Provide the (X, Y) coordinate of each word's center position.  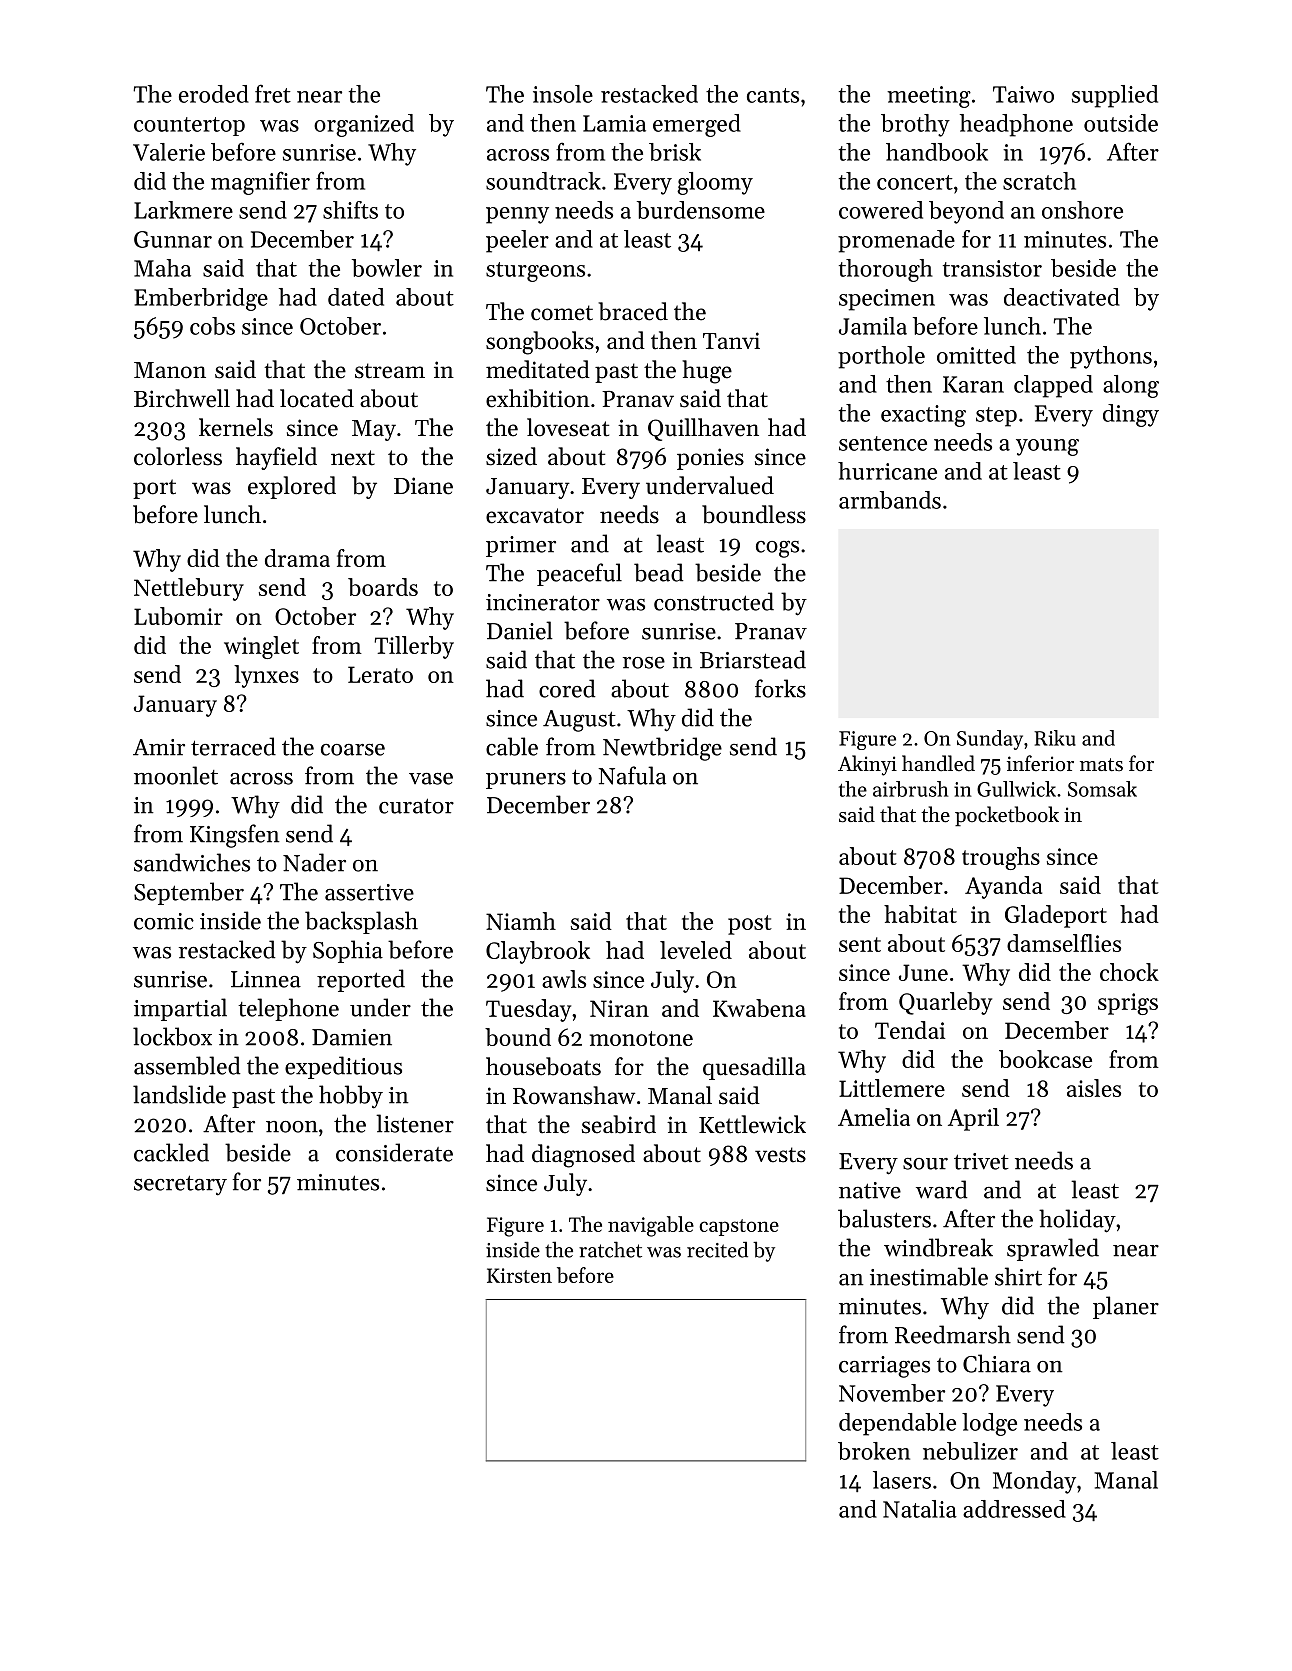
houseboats (543, 1066)
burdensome (701, 210)
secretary (180, 1185)
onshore (1082, 210)
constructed (714, 601)
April (973, 1119)
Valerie (169, 152)
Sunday (990, 740)
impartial (180, 1009)
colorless (178, 456)
